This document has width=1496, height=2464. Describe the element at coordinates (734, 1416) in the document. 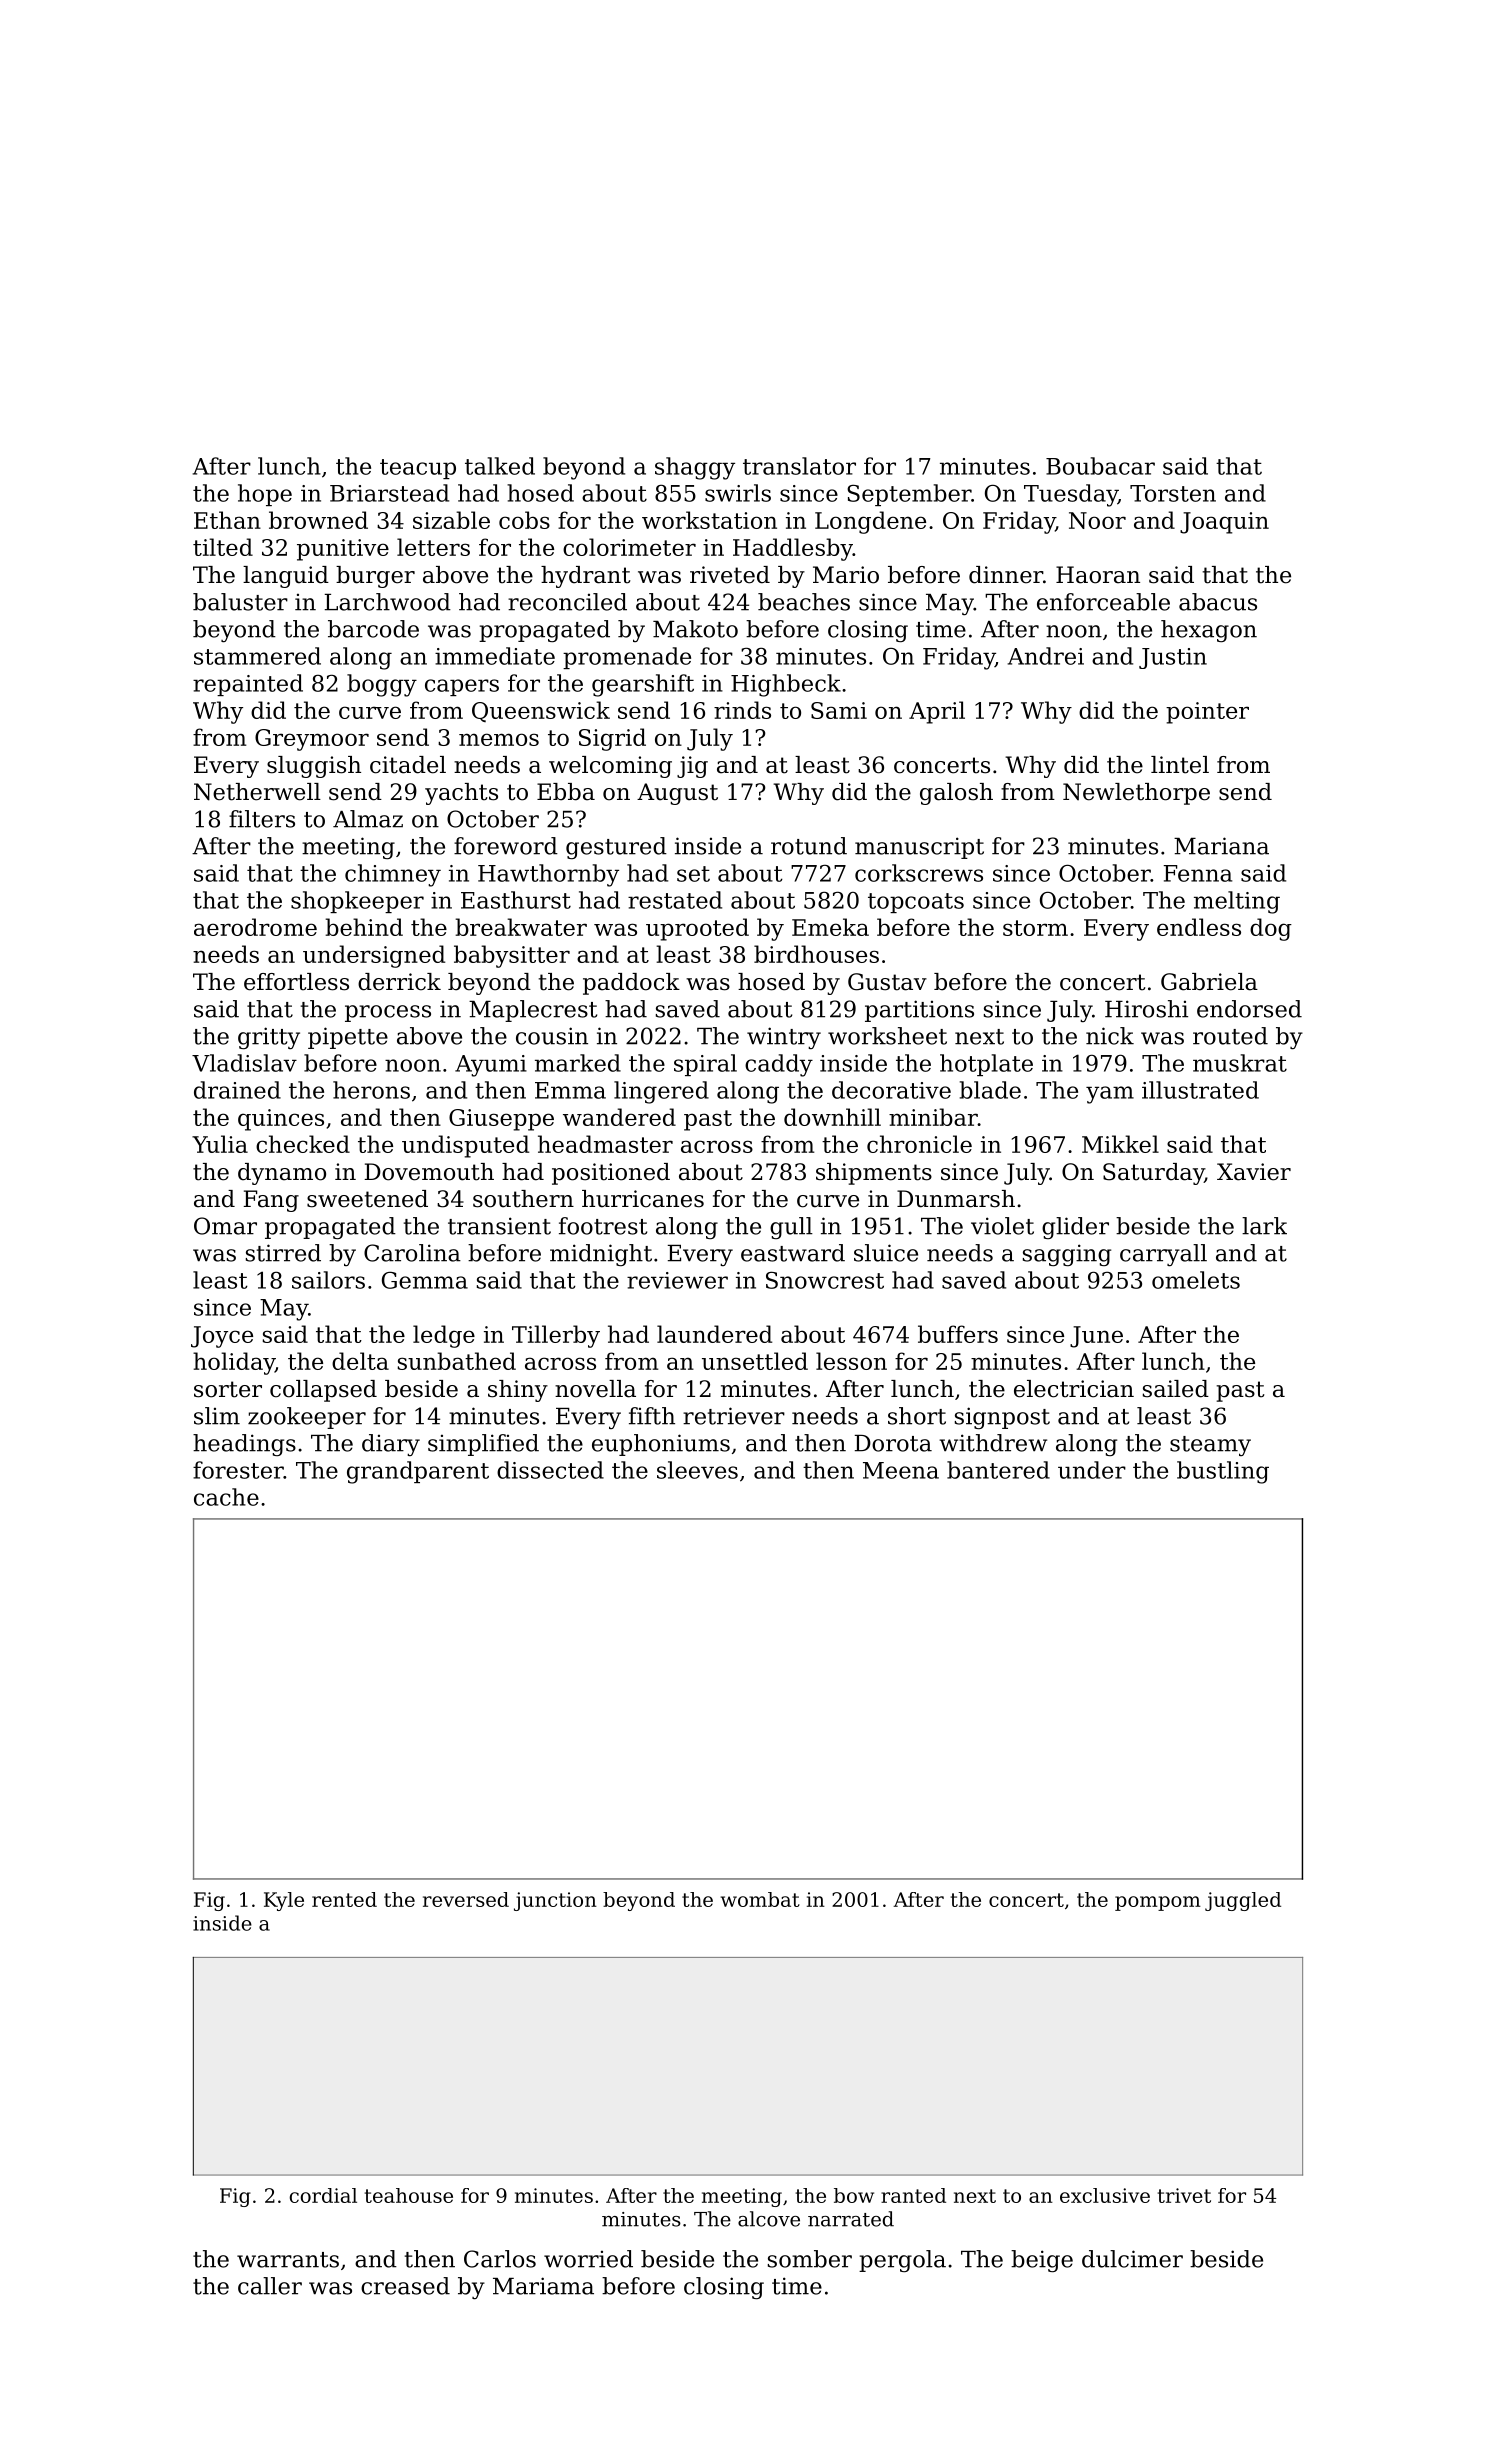

I see `retriever` at that location.
